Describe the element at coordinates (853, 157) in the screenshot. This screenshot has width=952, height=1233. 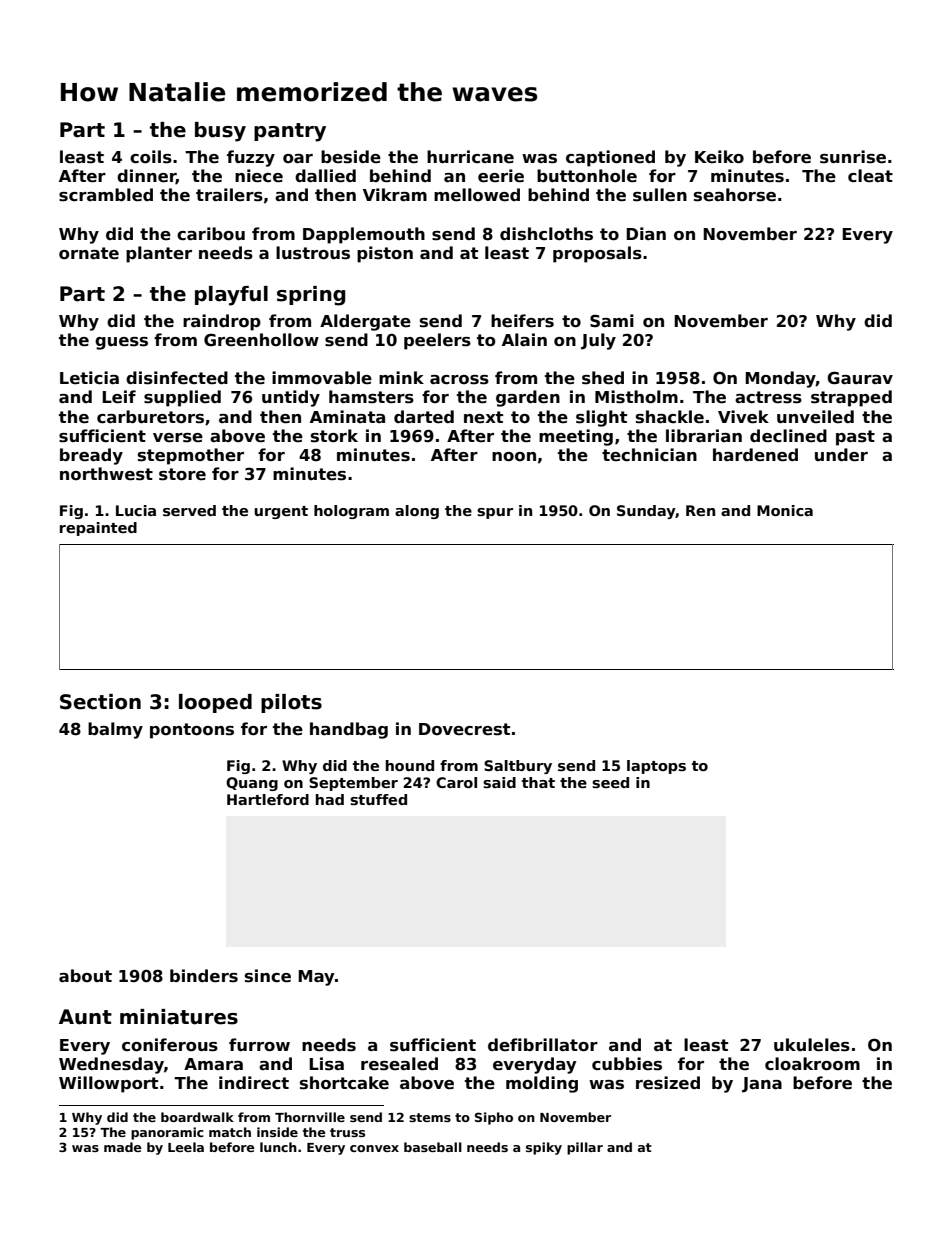
I see `sunrise` at that location.
